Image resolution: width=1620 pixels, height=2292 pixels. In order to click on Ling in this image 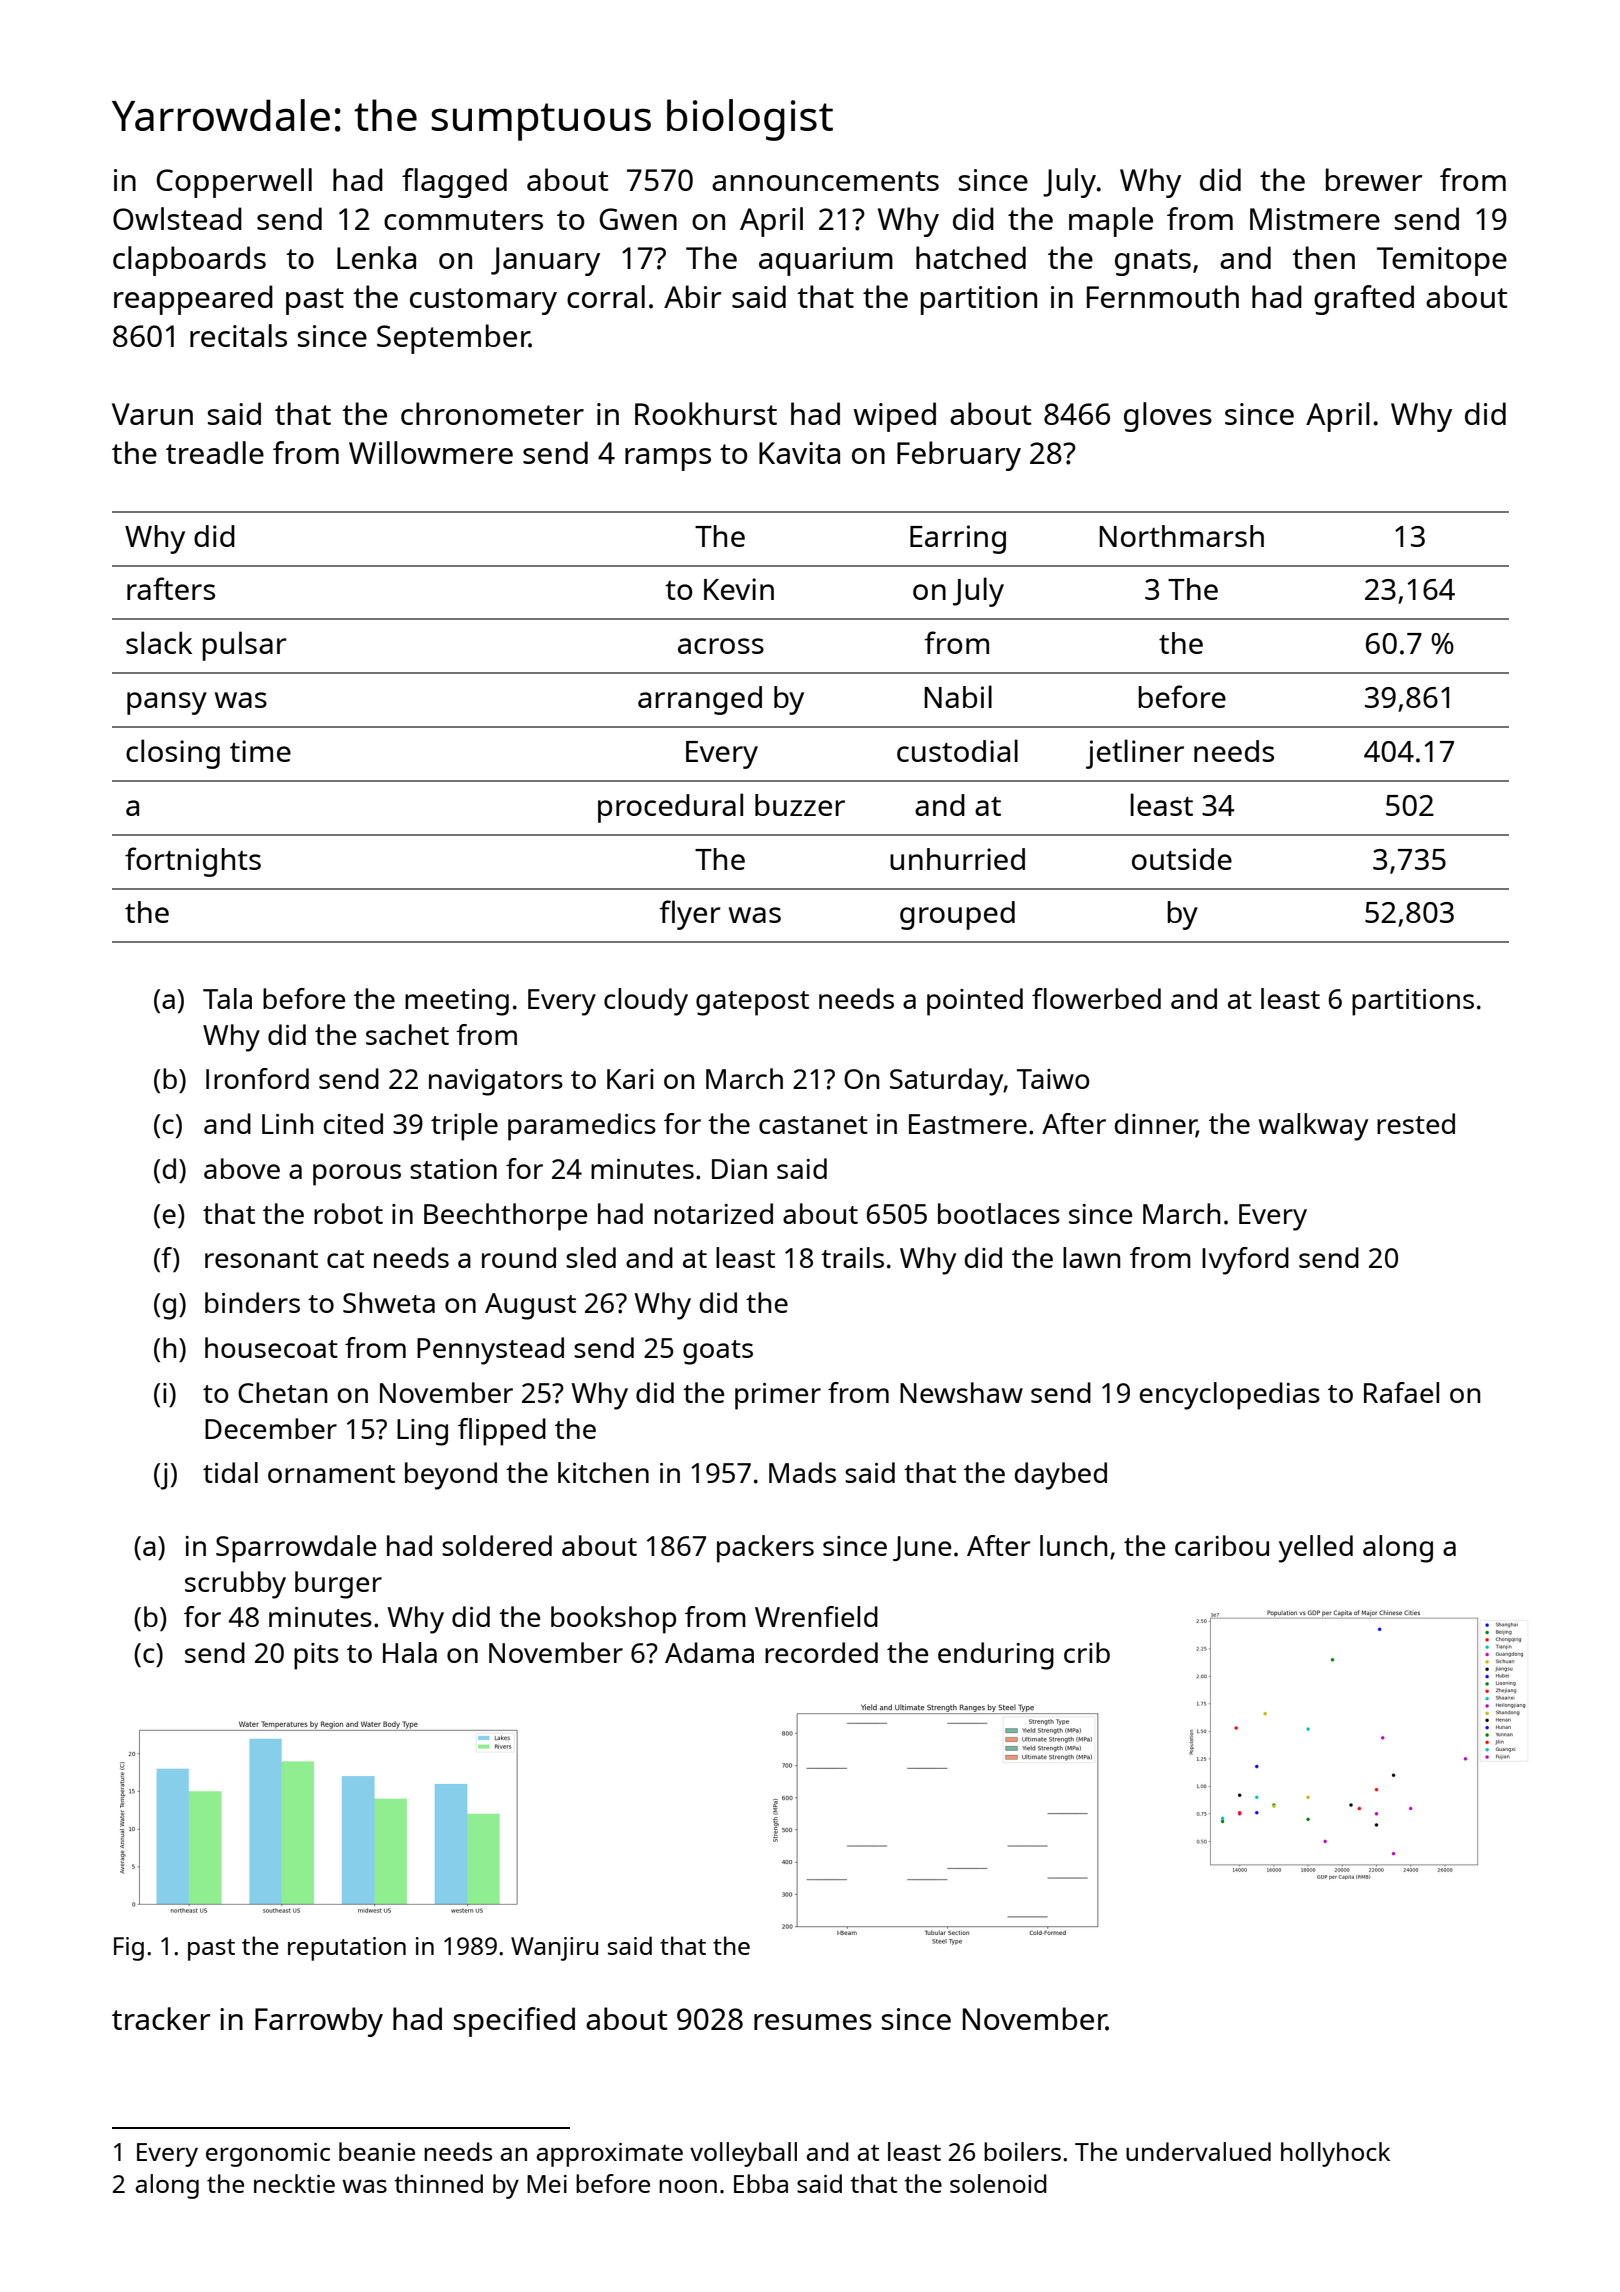, I will do `click(422, 1432)`.
